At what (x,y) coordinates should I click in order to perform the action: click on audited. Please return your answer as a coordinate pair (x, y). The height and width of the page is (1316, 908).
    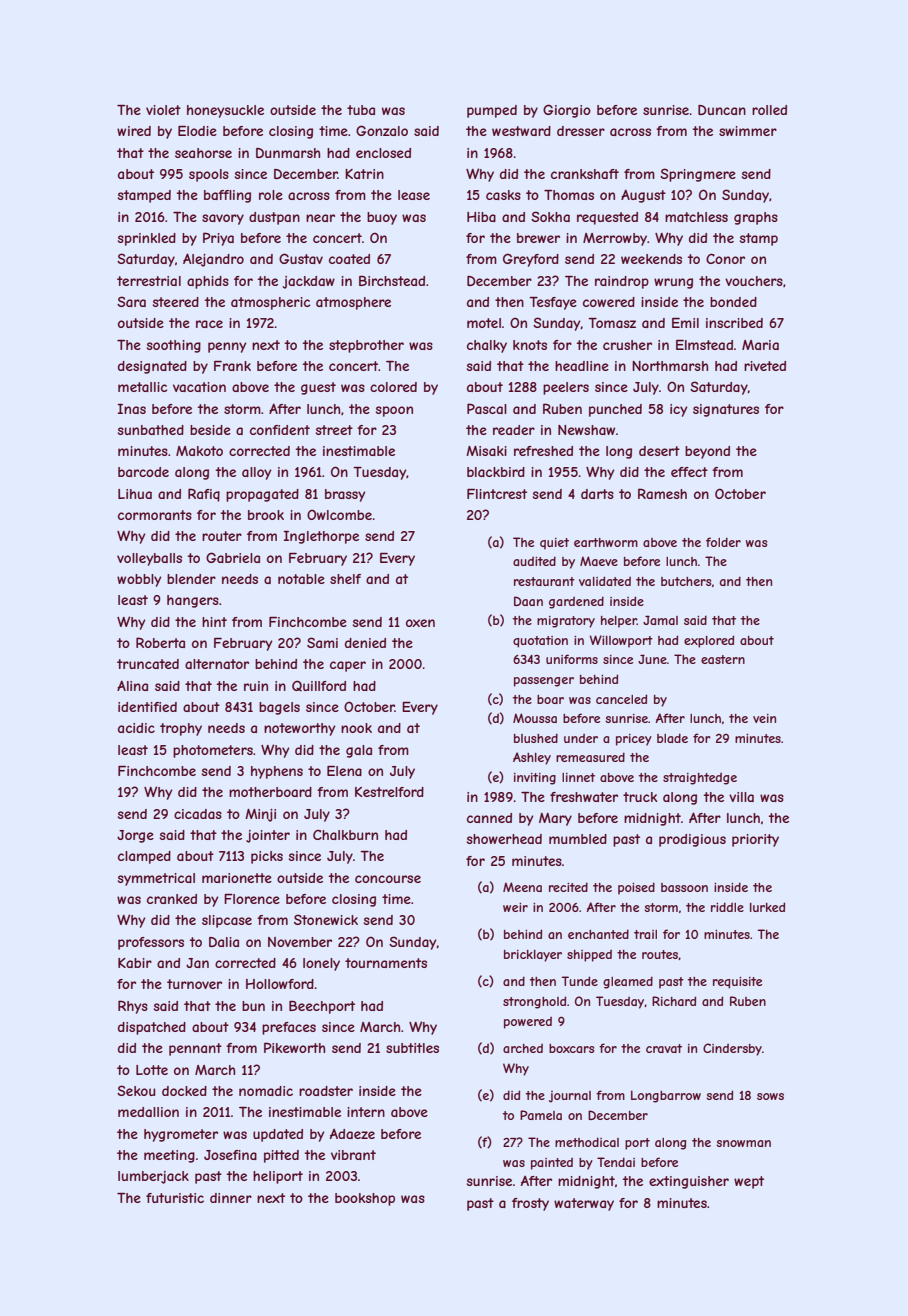
    Looking at the image, I should click on (534, 561).
